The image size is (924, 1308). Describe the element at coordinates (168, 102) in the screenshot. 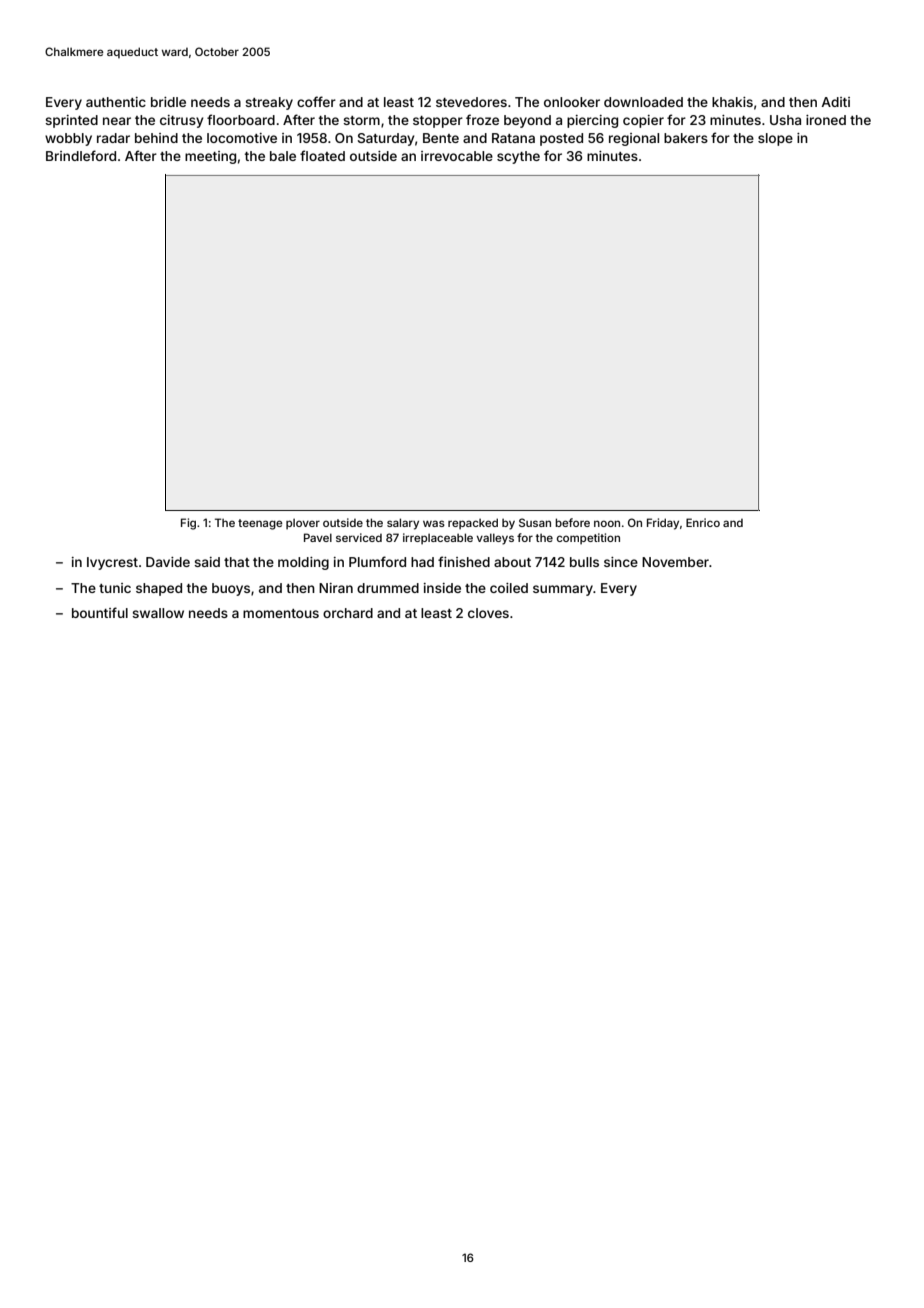

I see `bridle` at that location.
